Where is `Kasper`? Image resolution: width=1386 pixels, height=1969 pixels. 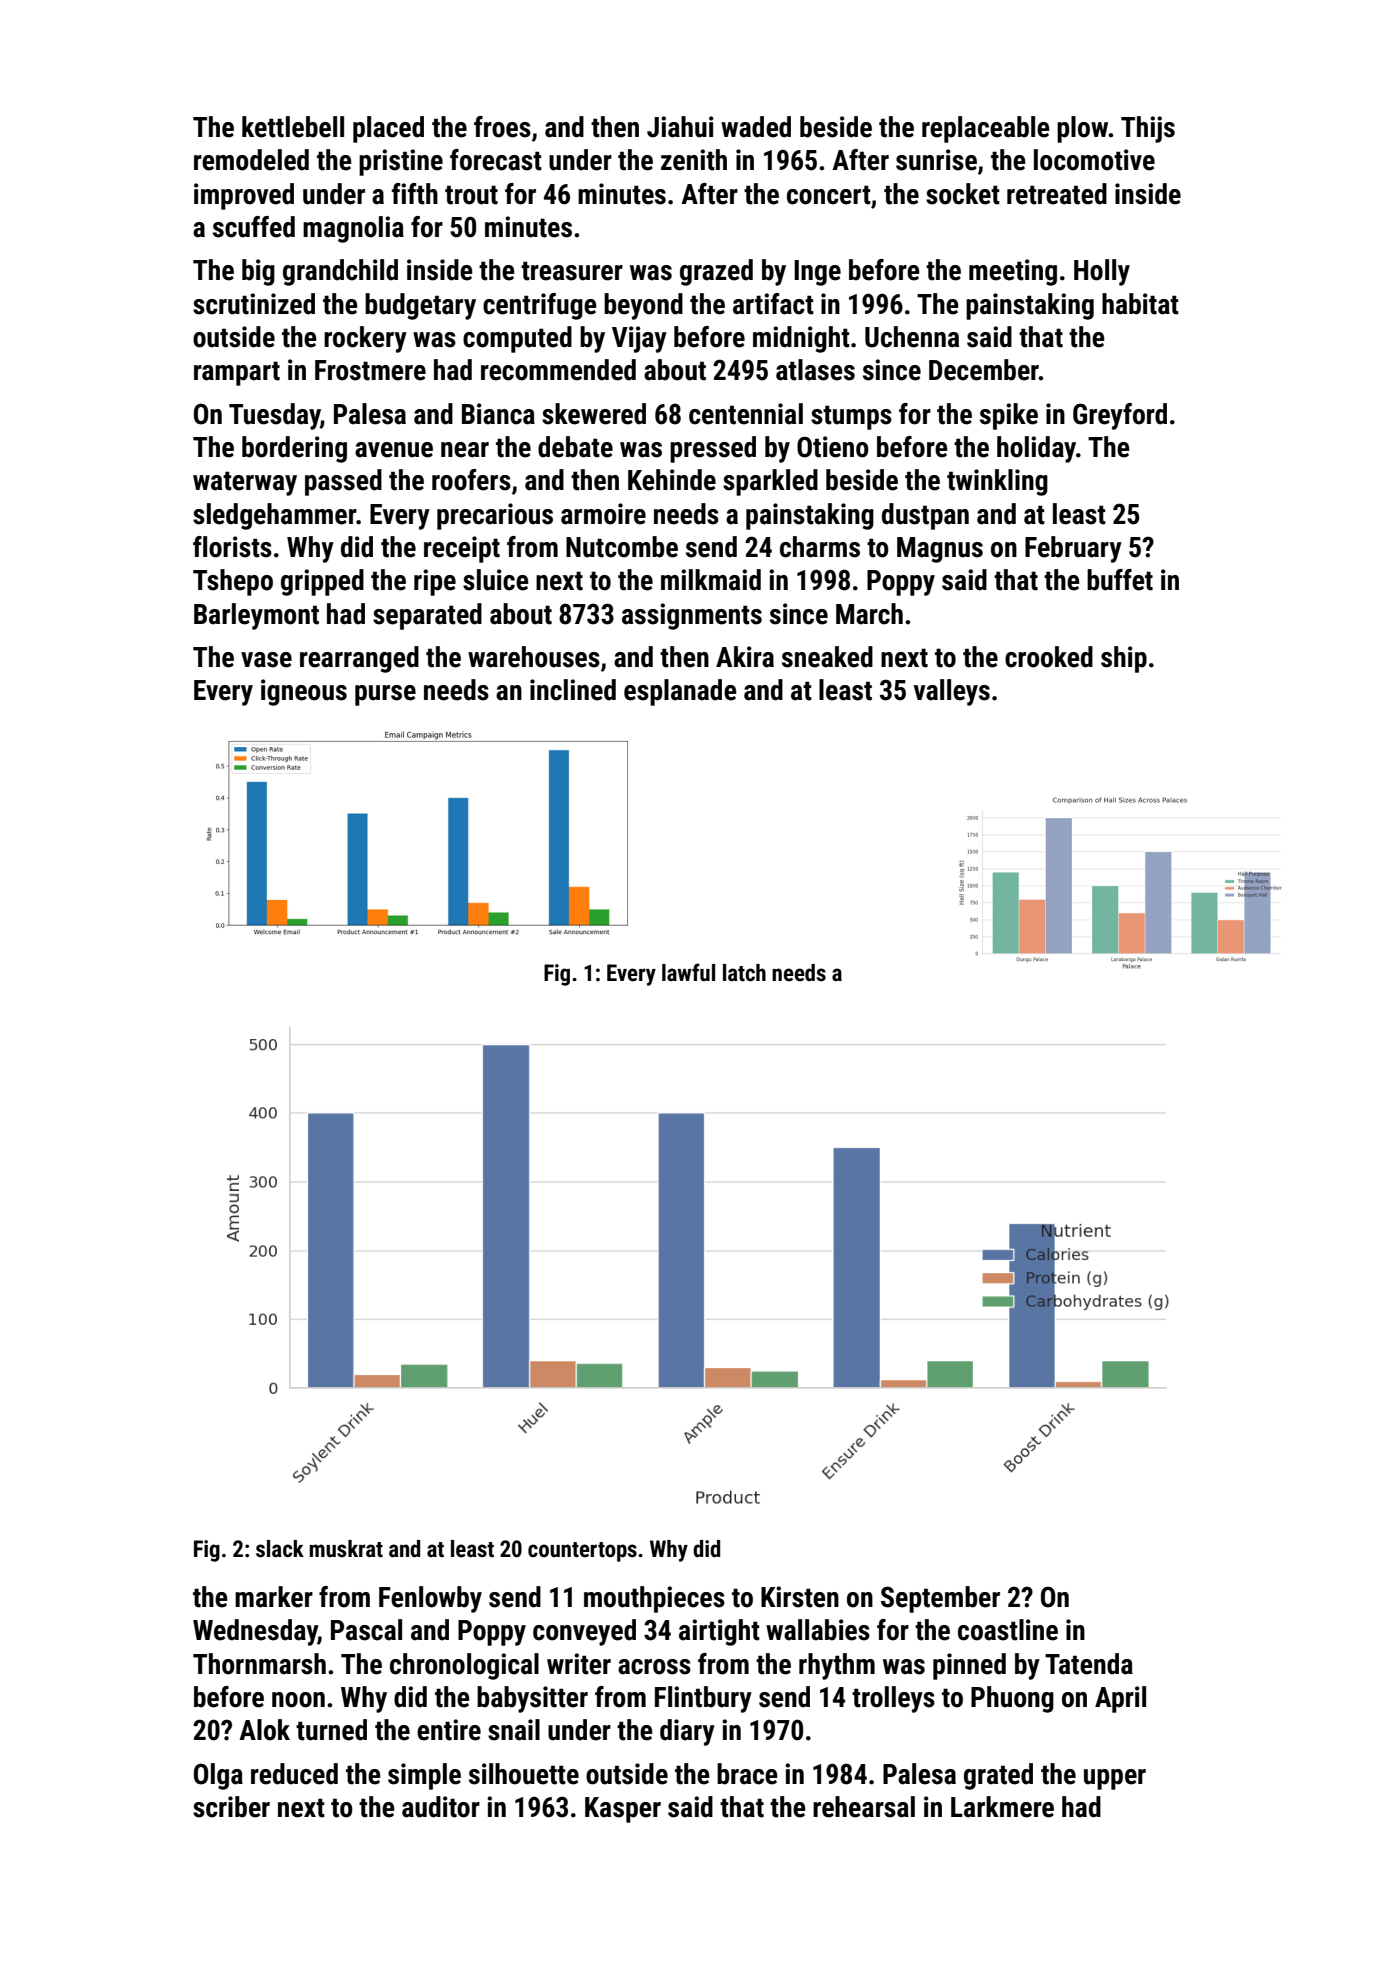
Kasper is located at coordinates (623, 1810).
